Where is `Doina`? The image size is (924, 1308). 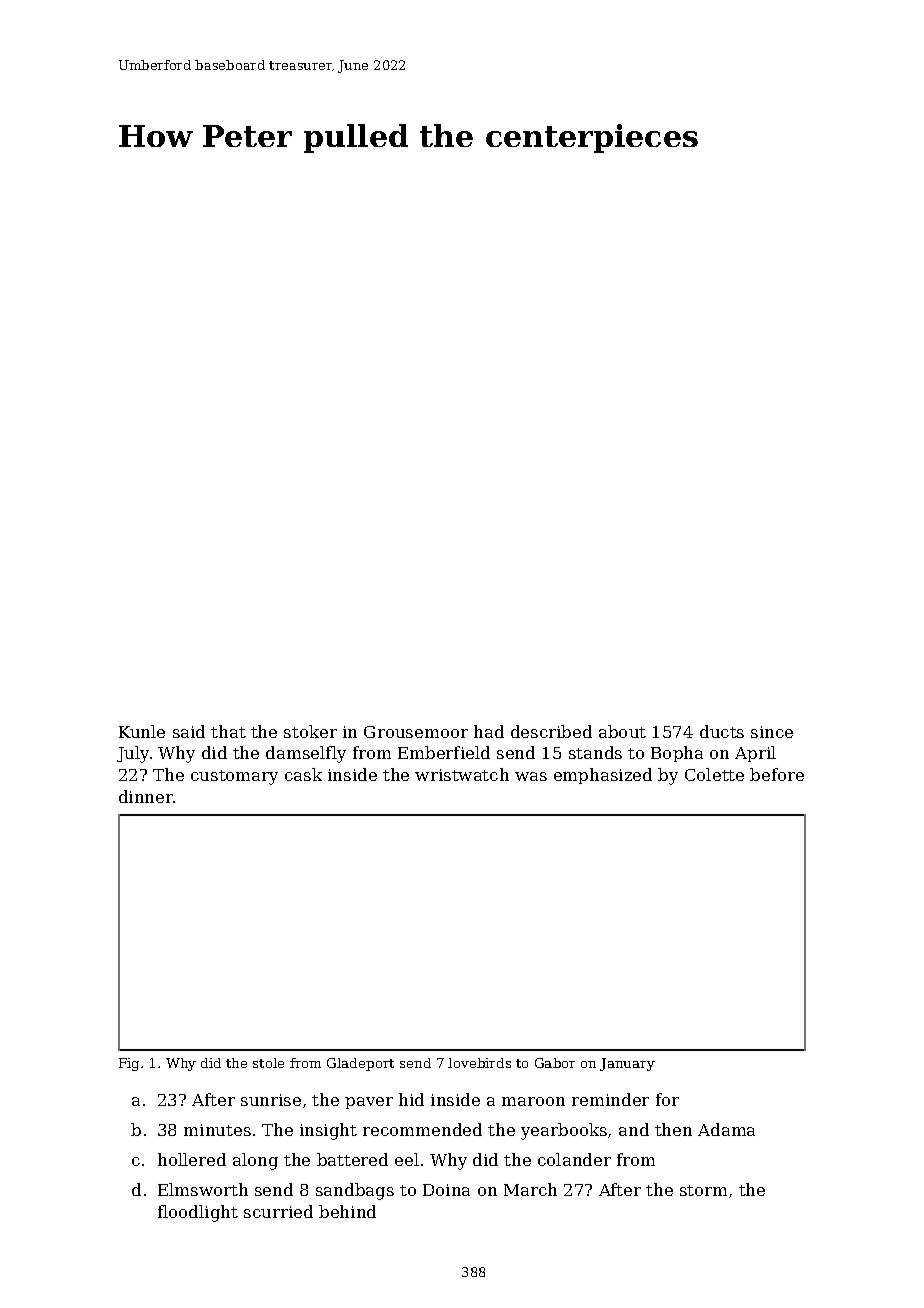 Doina is located at coordinates (446, 1190).
